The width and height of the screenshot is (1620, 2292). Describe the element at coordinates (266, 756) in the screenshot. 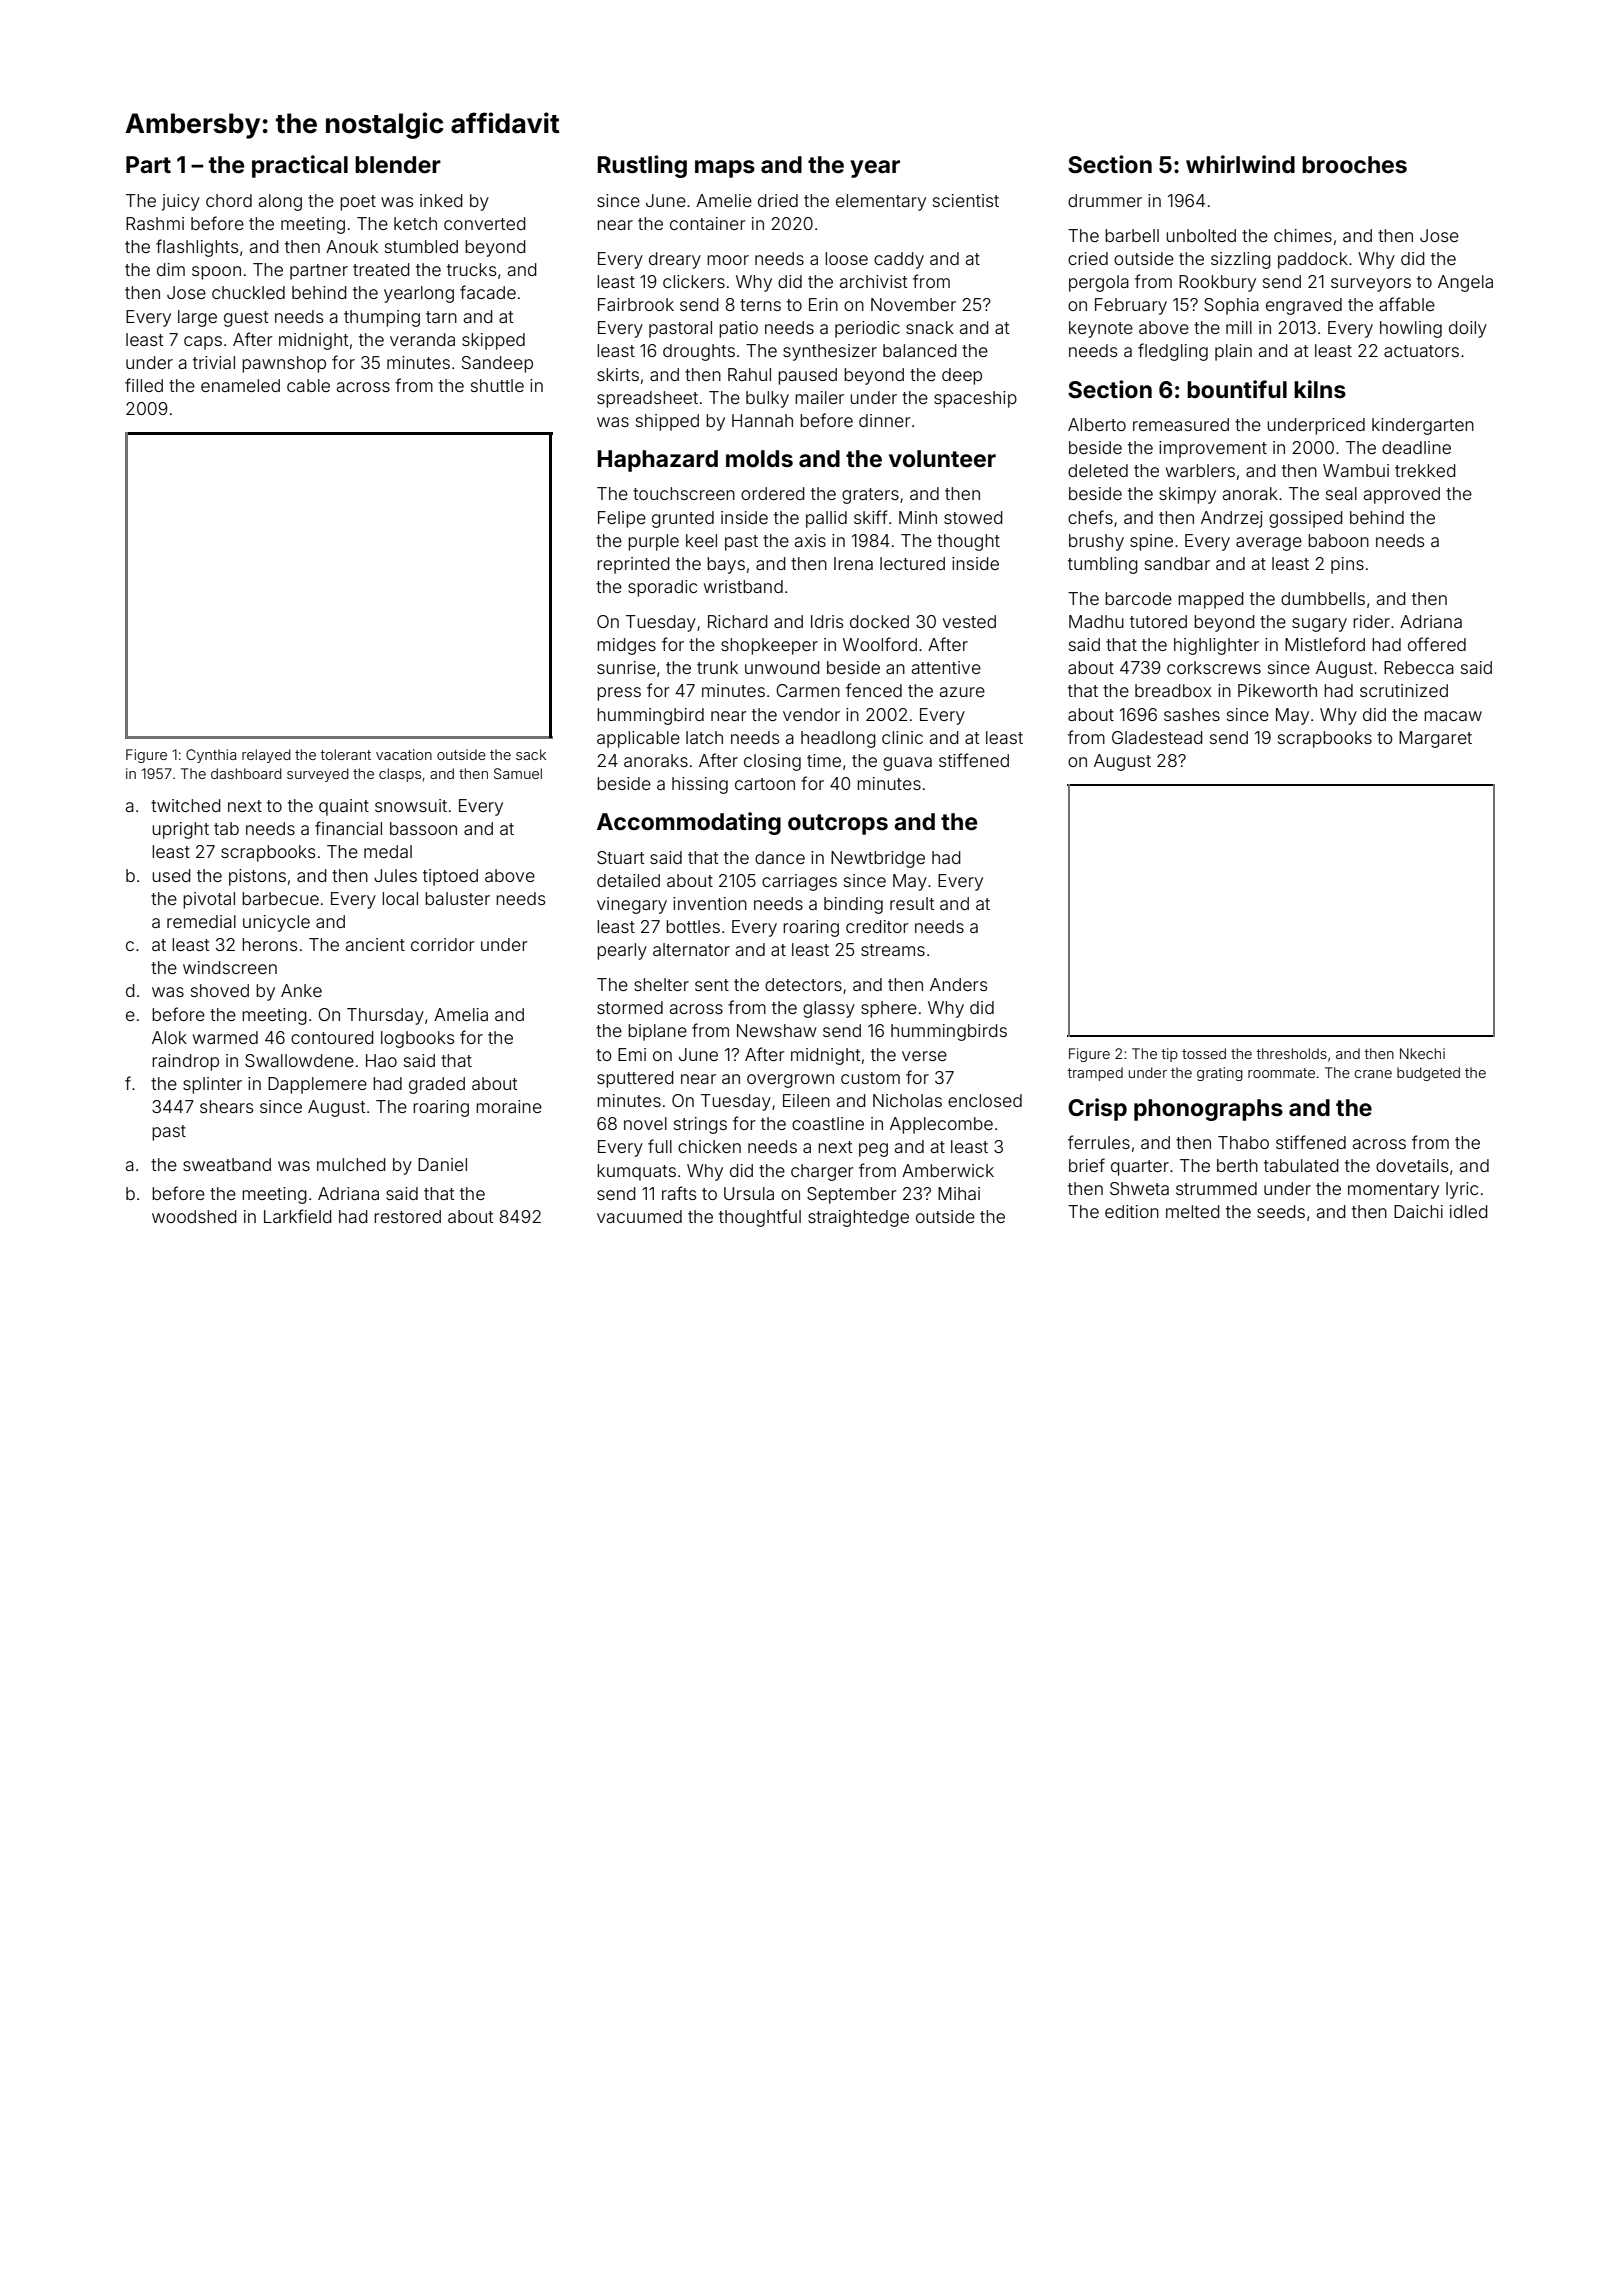

I see `relayed` at that location.
